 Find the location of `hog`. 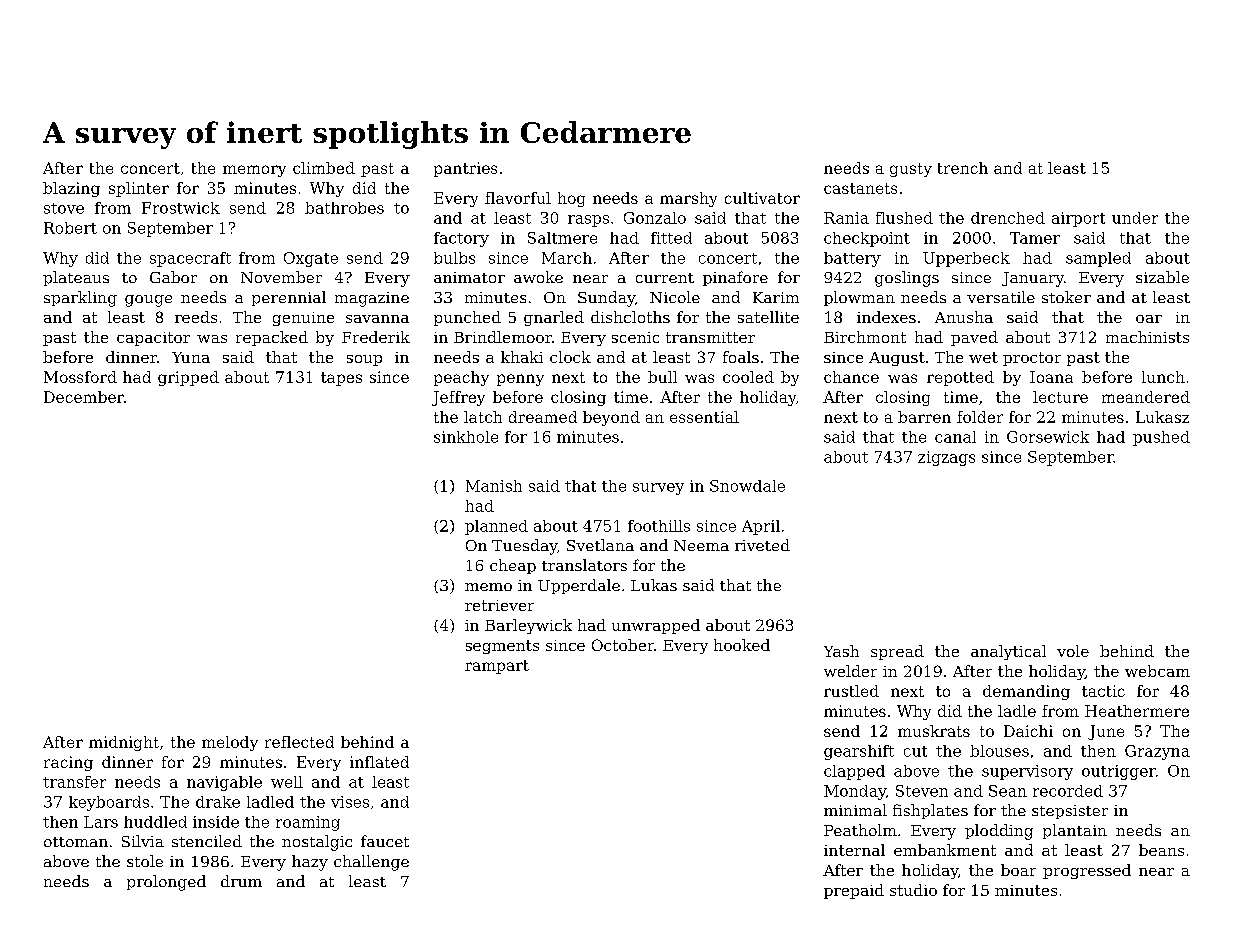

hog is located at coordinates (571, 199).
